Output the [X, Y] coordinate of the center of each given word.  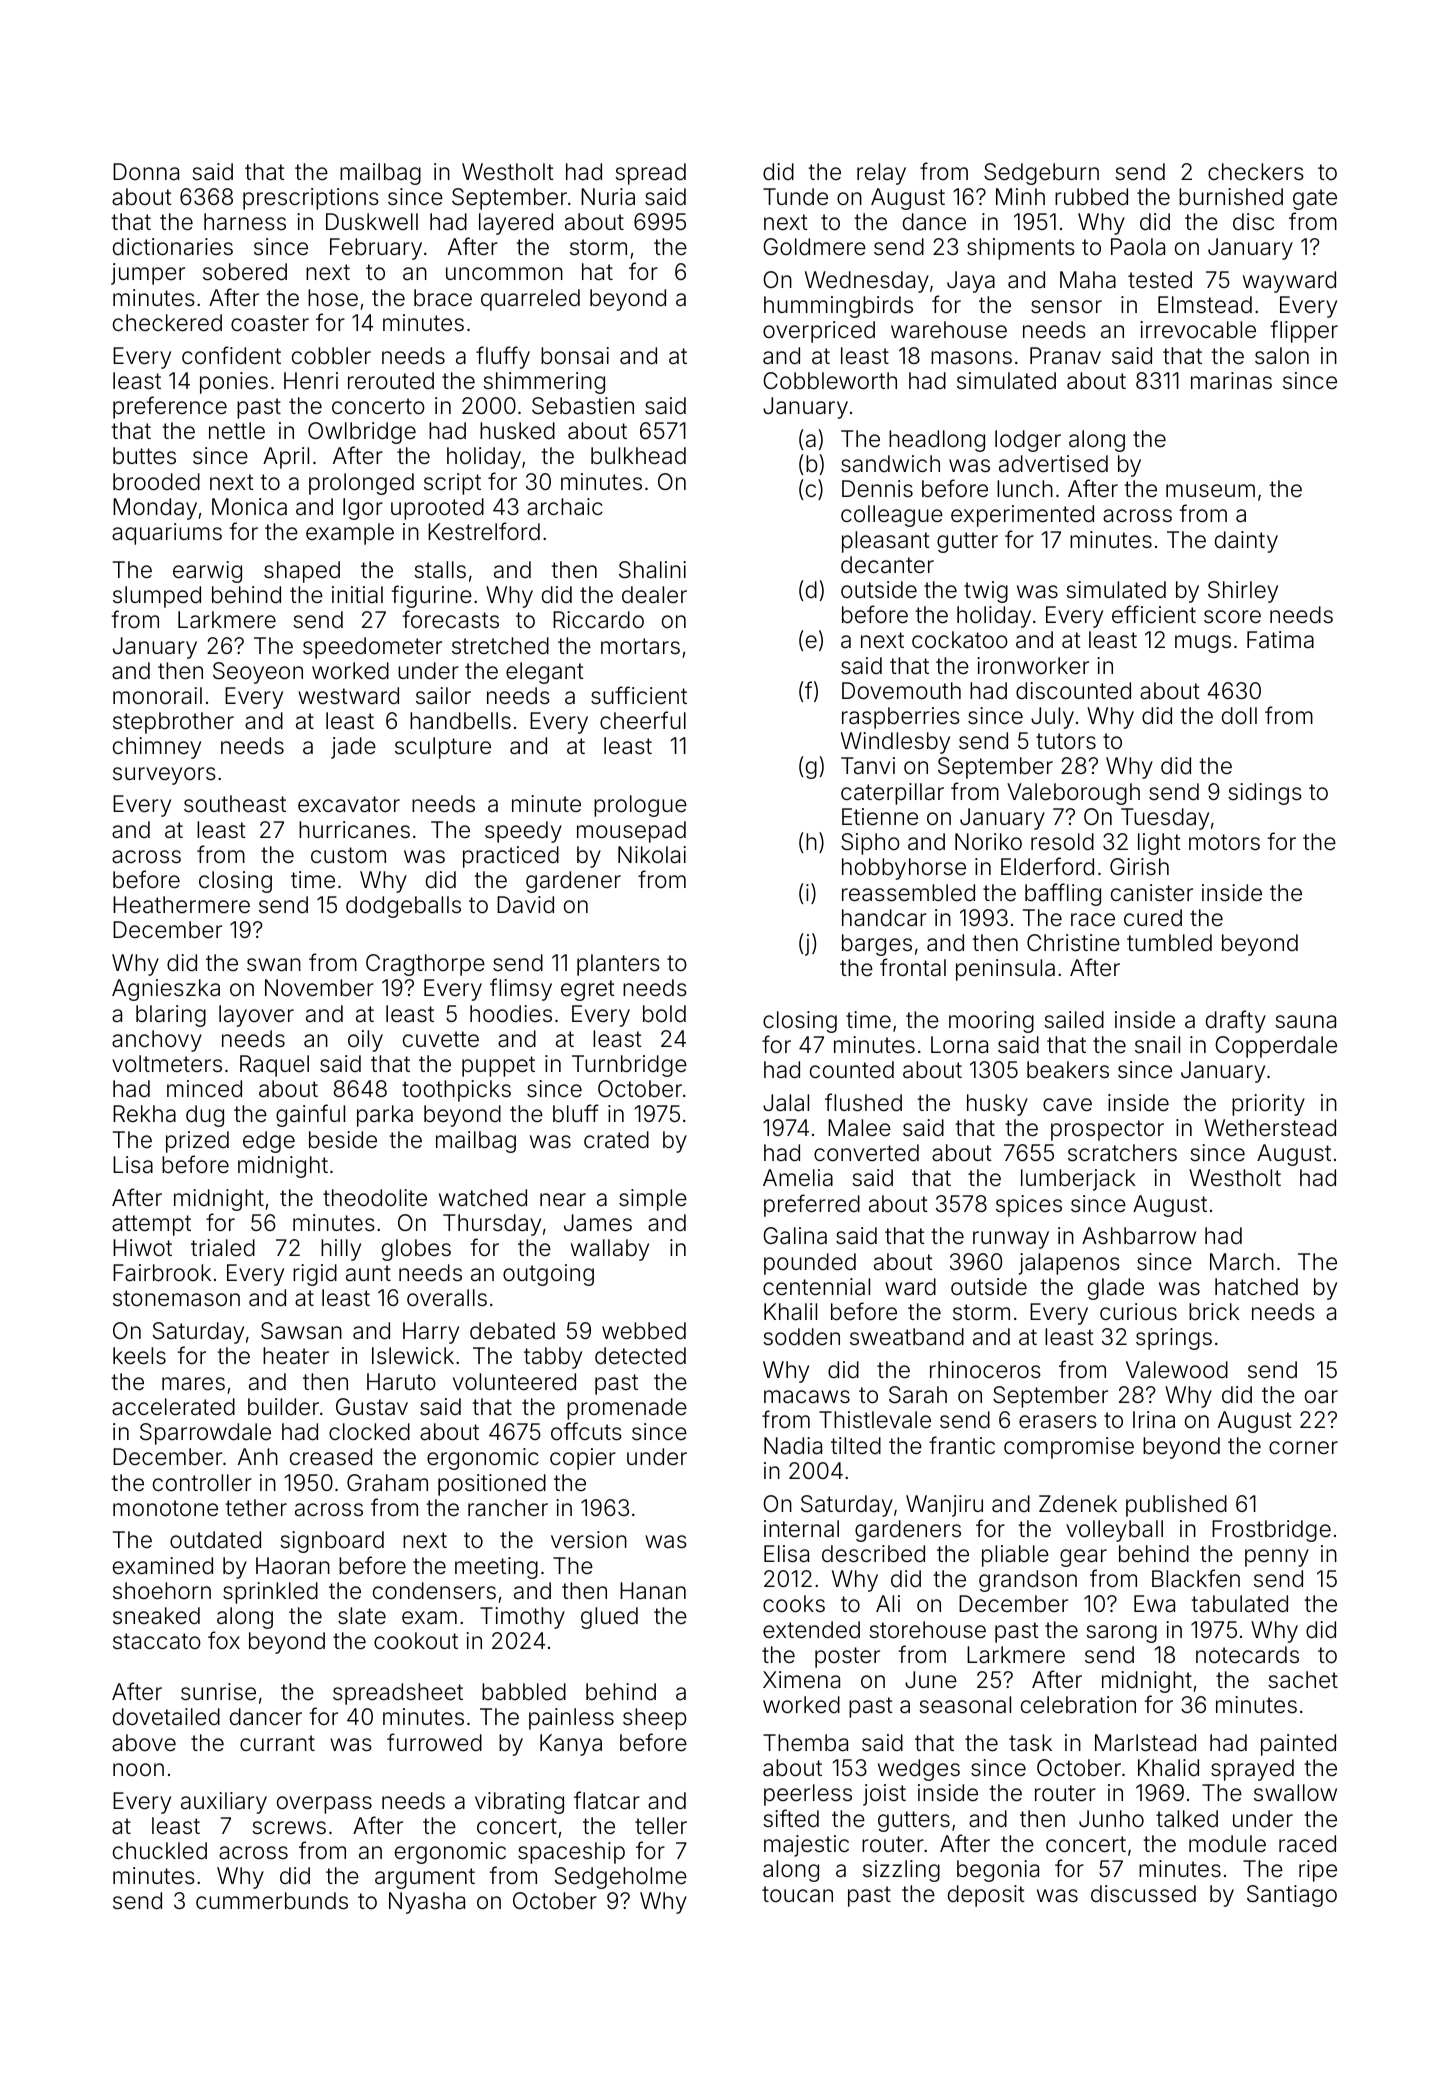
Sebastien [583, 406]
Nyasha [427, 1903]
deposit [986, 1896]
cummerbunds [272, 1901]
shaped [302, 572]
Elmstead [1205, 305]
